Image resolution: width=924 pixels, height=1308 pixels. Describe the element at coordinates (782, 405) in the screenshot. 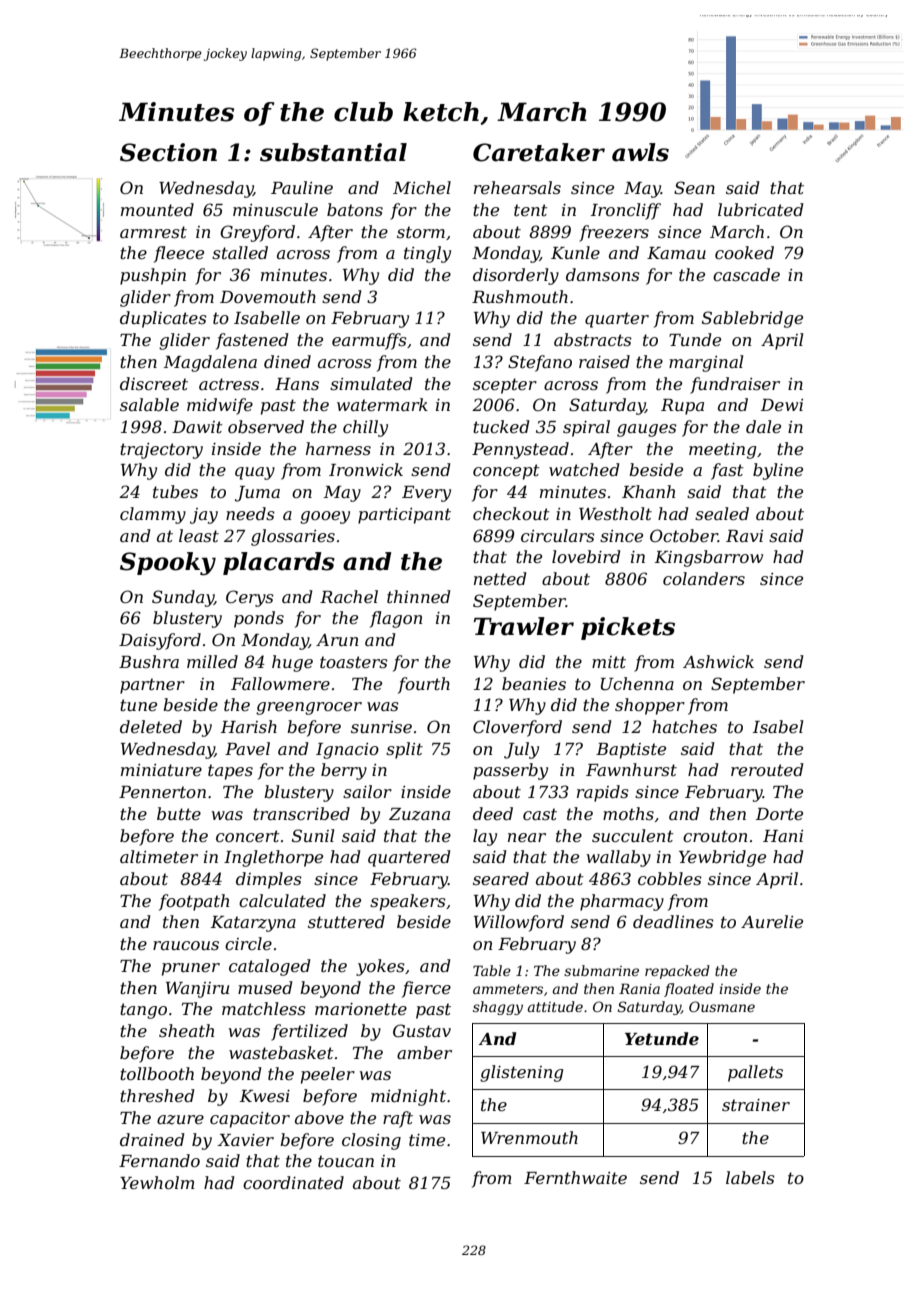

I see `Dewi` at that location.
